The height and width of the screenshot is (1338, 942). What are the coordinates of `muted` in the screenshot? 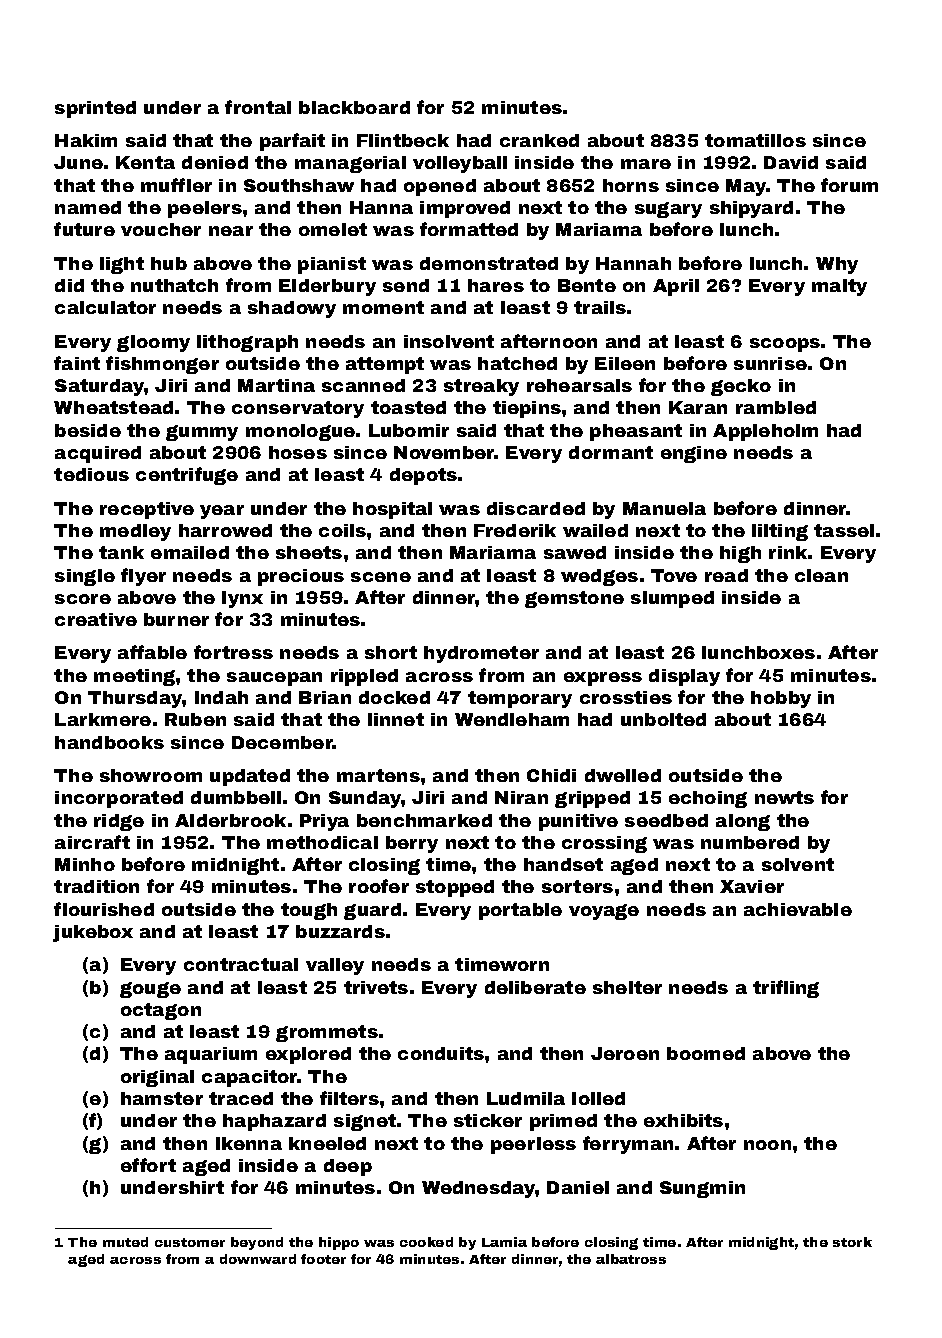 It's located at (125, 1242).
